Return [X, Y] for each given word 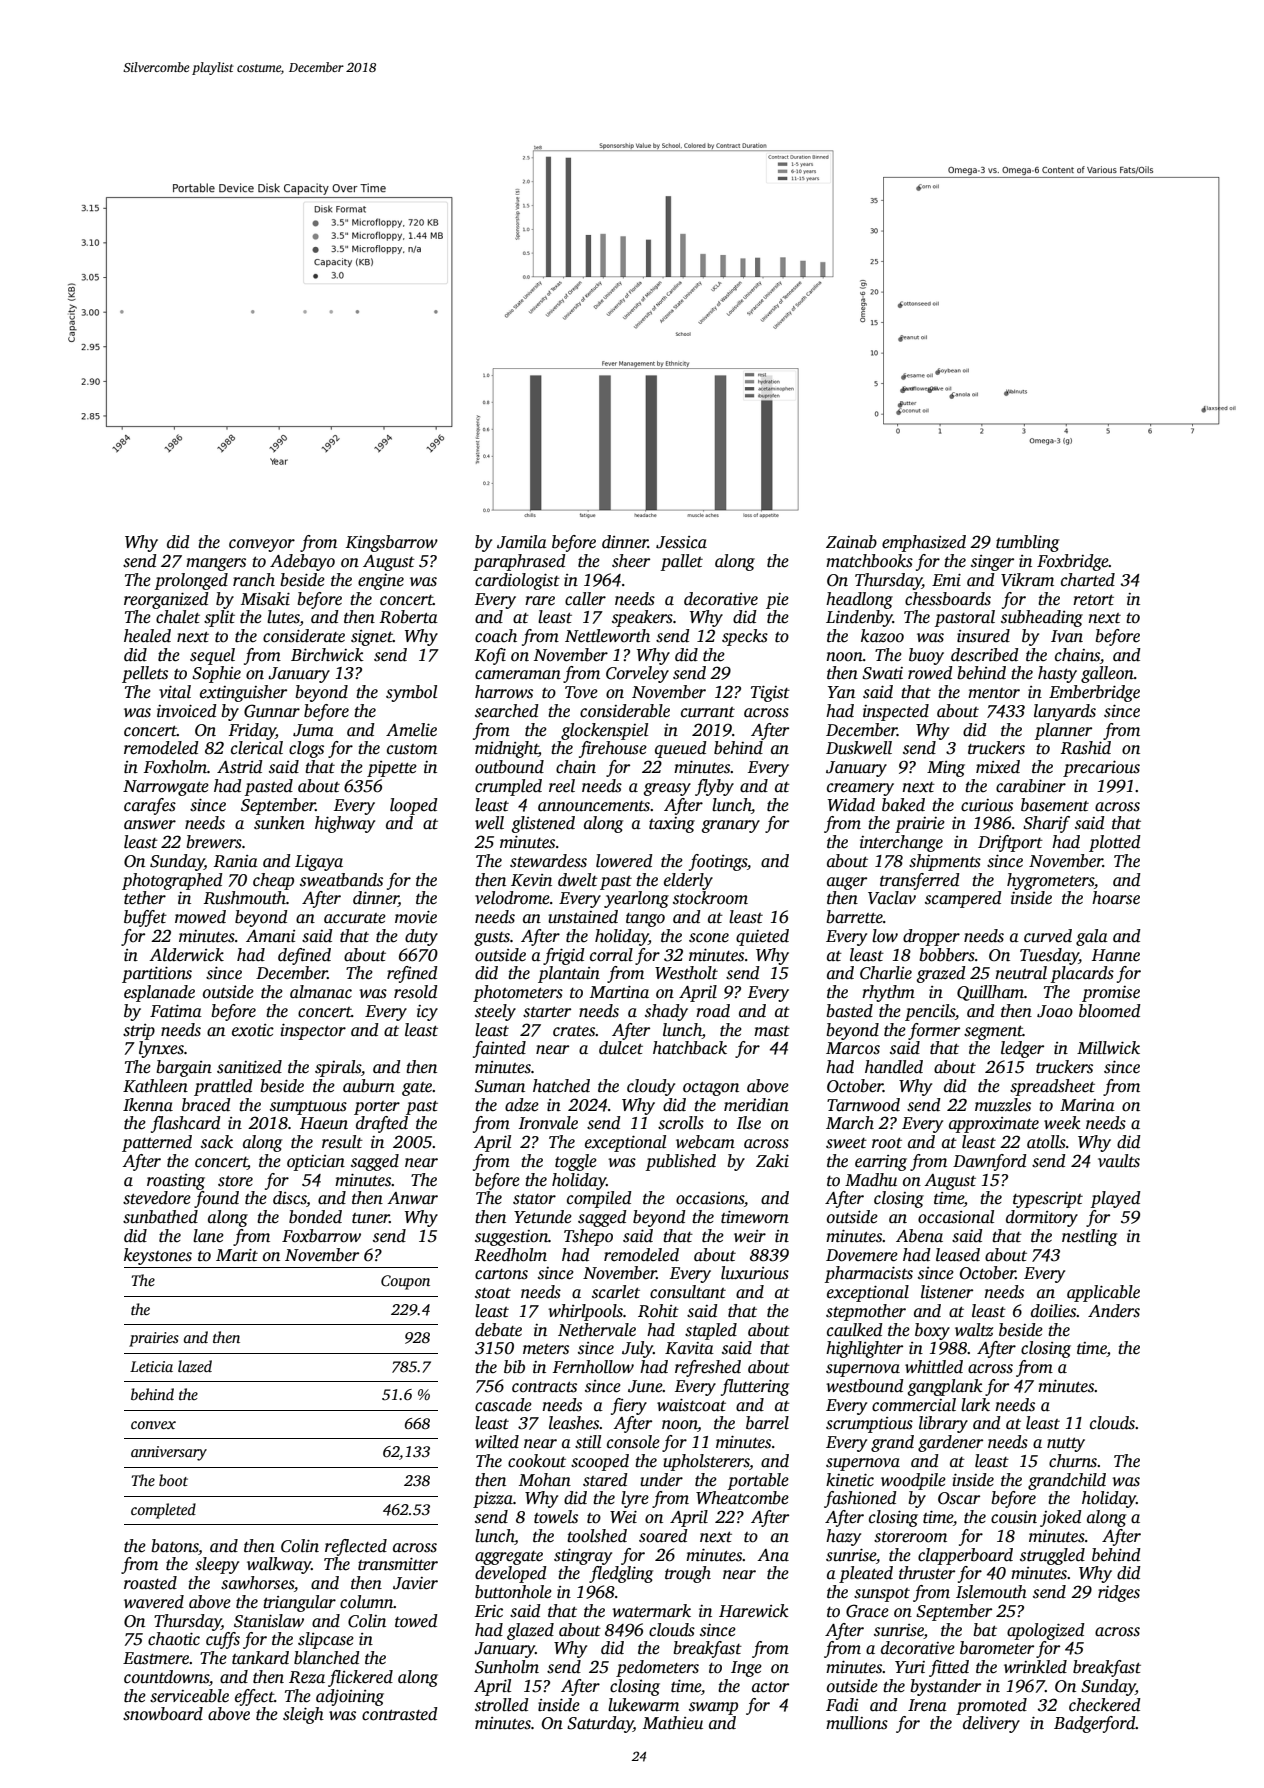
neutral [1021, 973]
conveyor [262, 545]
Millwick [1108, 1048]
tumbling [1027, 543]
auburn [369, 1086]
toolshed [597, 1536]
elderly [688, 881]
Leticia [151, 1366]
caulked [855, 1330]
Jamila [522, 542]
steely [495, 1012]
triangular [299, 1603]
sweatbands [341, 880]
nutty [1066, 1445]
